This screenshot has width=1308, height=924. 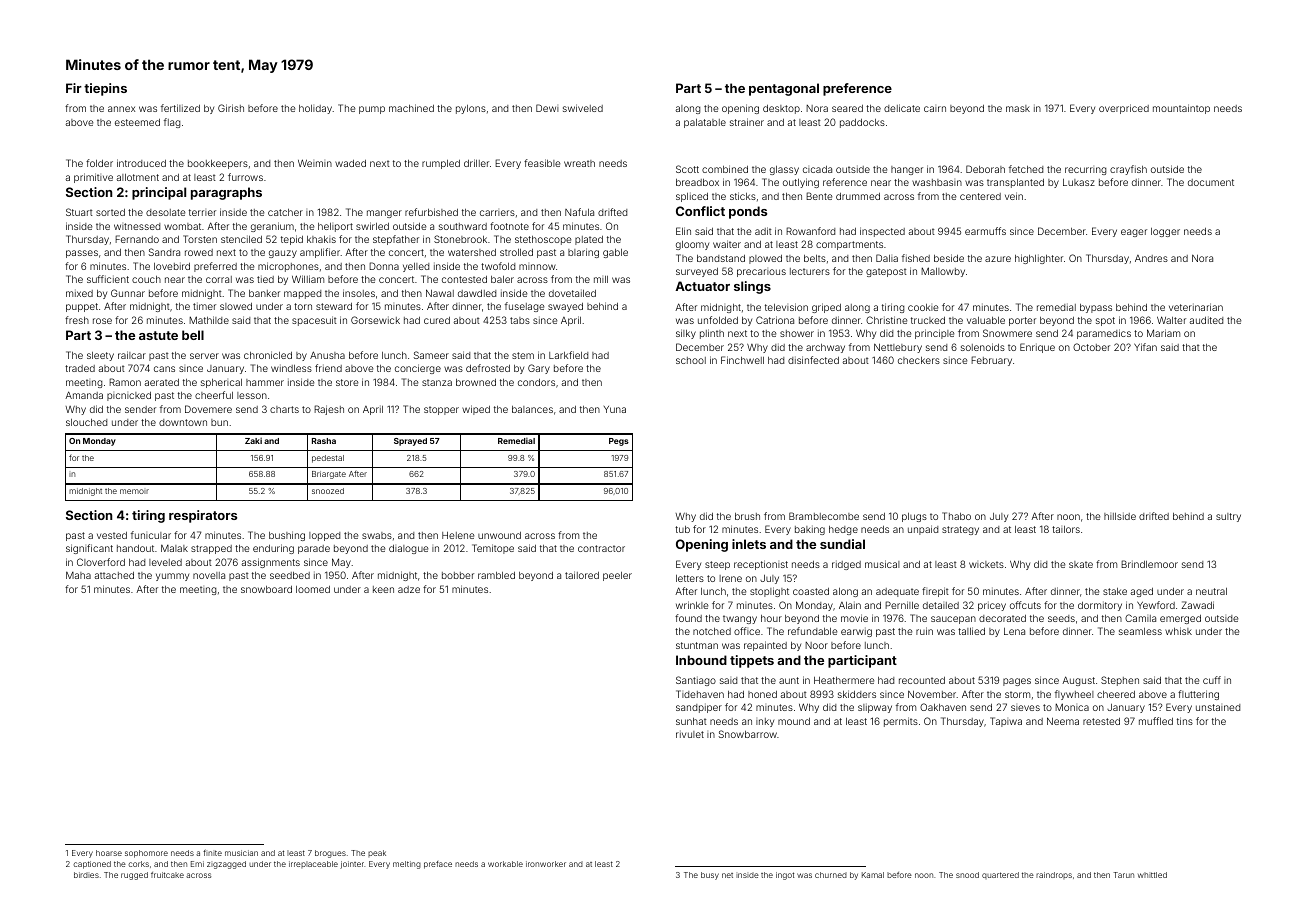 What do you see at coordinates (748, 734) in the screenshot?
I see `Snowbarrow` at bounding box center [748, 734].
